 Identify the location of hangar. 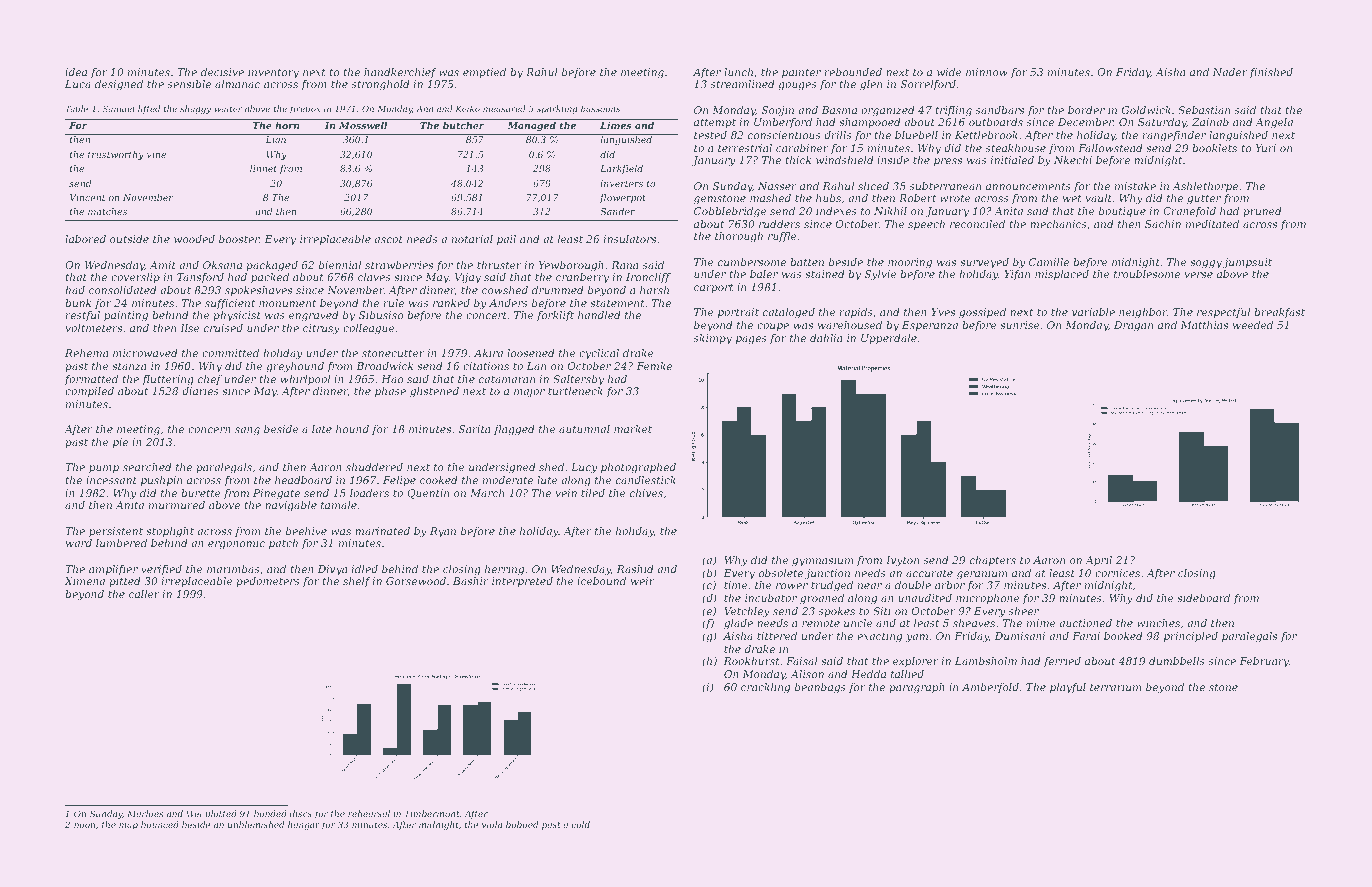
(304, 825).
